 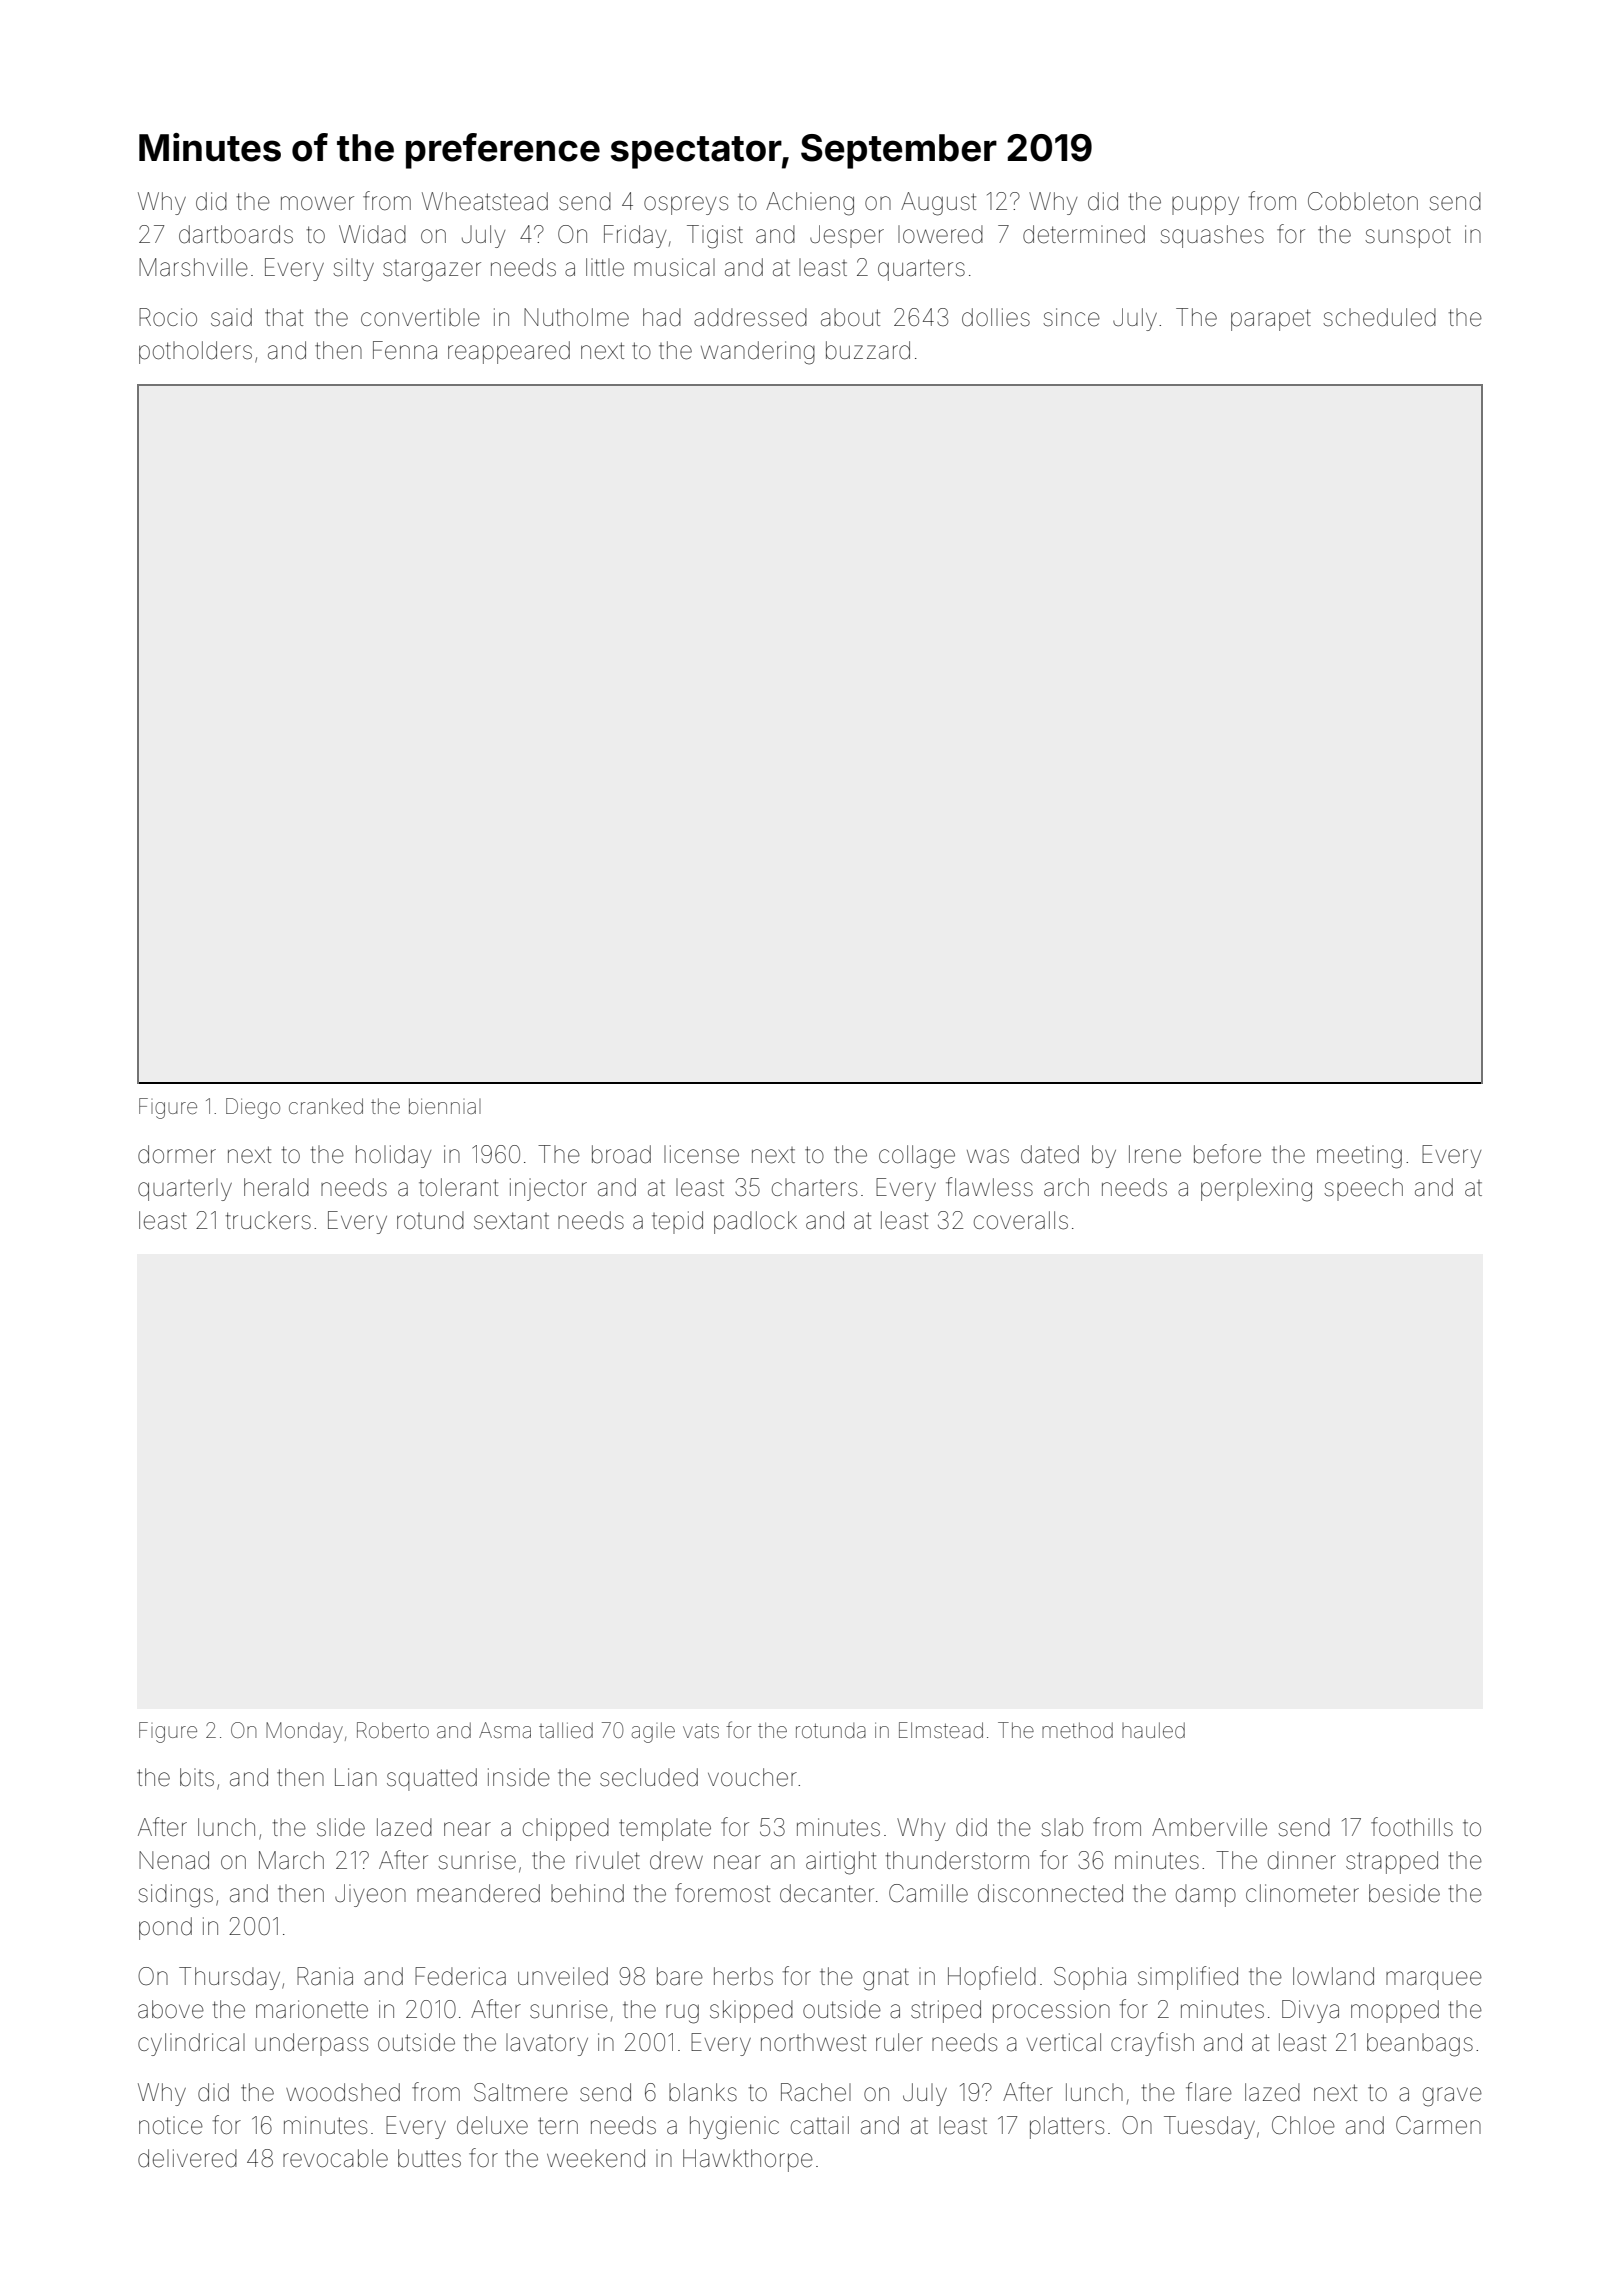 What do you see at coordinates (195, 352) in the screenshot?
I see `potholders` at bounding box center [195, 352].
